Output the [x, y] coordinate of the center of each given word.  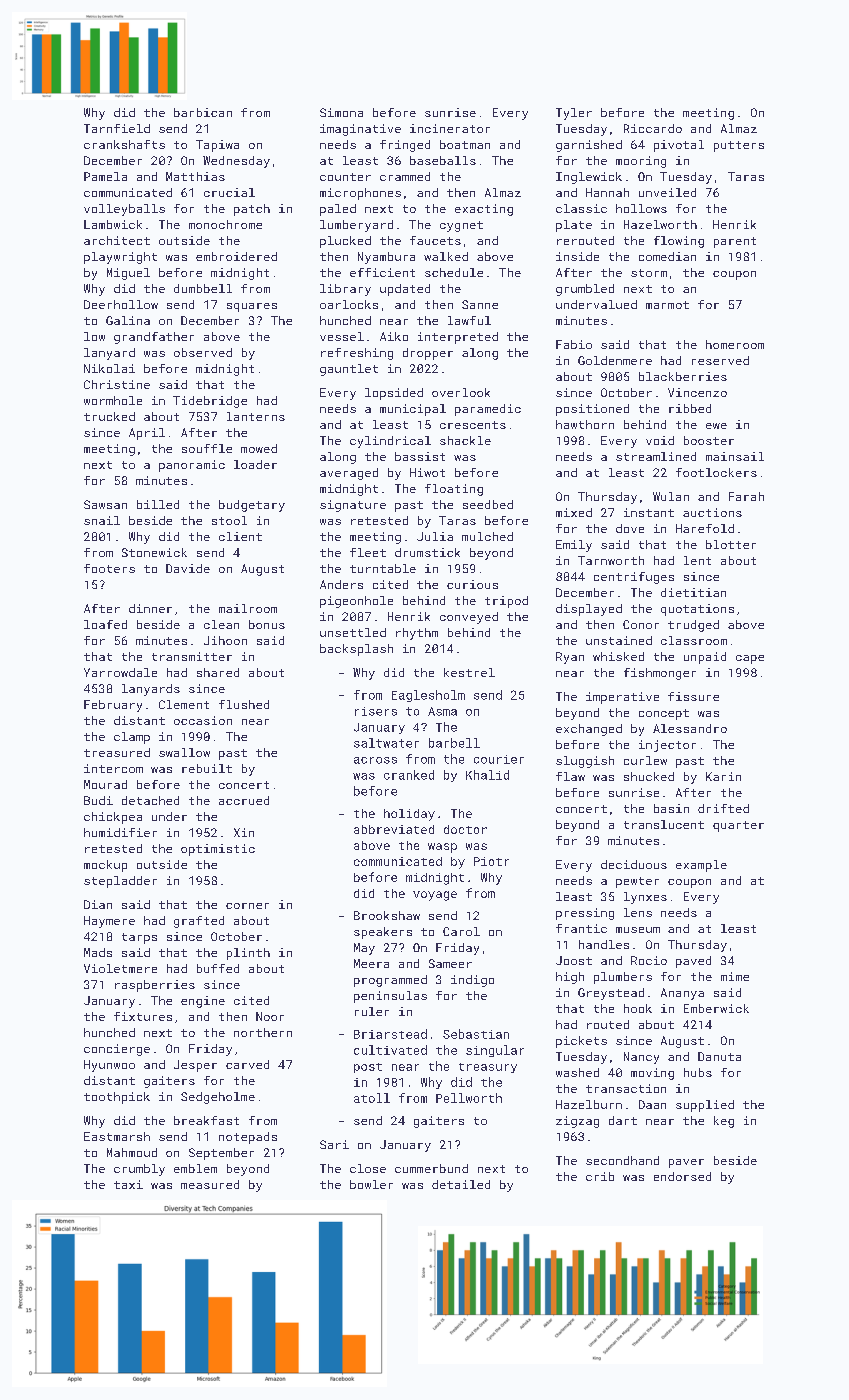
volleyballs [124, 210]
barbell [454, 743]
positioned [592, 410]
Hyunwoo [109, 1066]
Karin [723, 776]
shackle [465, 440]
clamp [132, 738]
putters [739, 146]
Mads [98, 952]
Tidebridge [210, 402]
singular [495, 1051]
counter [345, 177]
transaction [626, 1088]
